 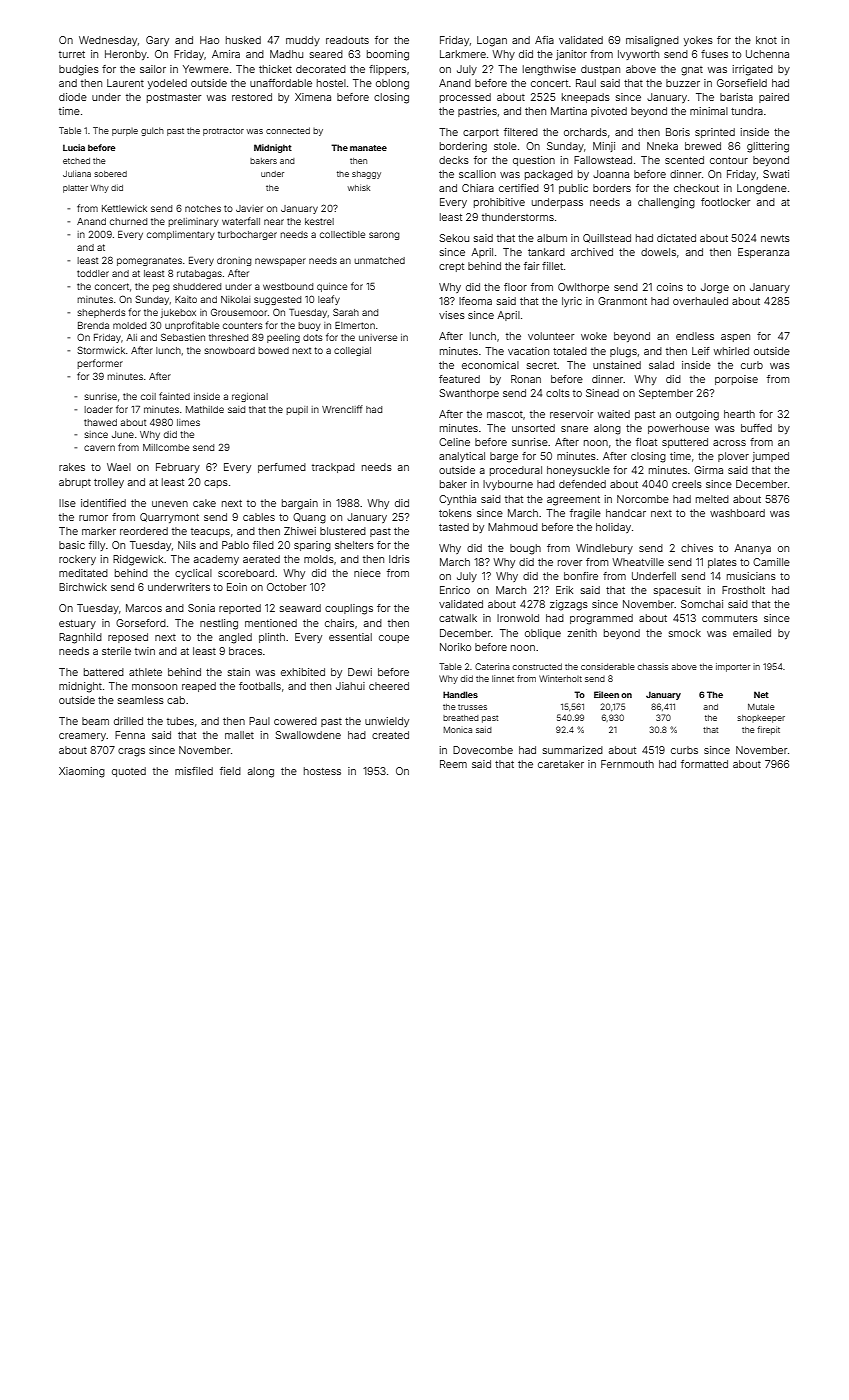 I want to click on droning, so click(x=234, y=261).
